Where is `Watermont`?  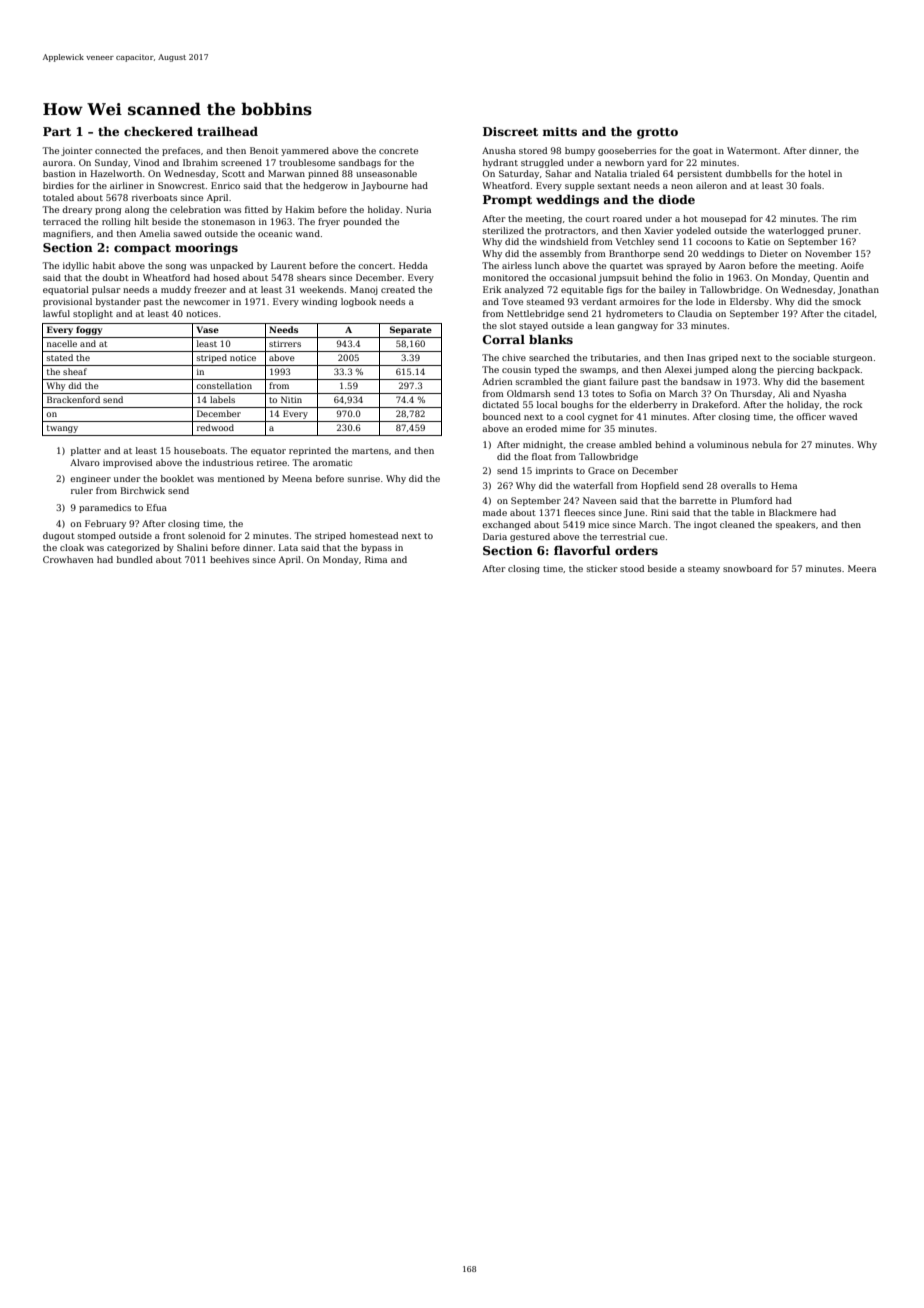
Watermont is located at coordinates (752, 150).
